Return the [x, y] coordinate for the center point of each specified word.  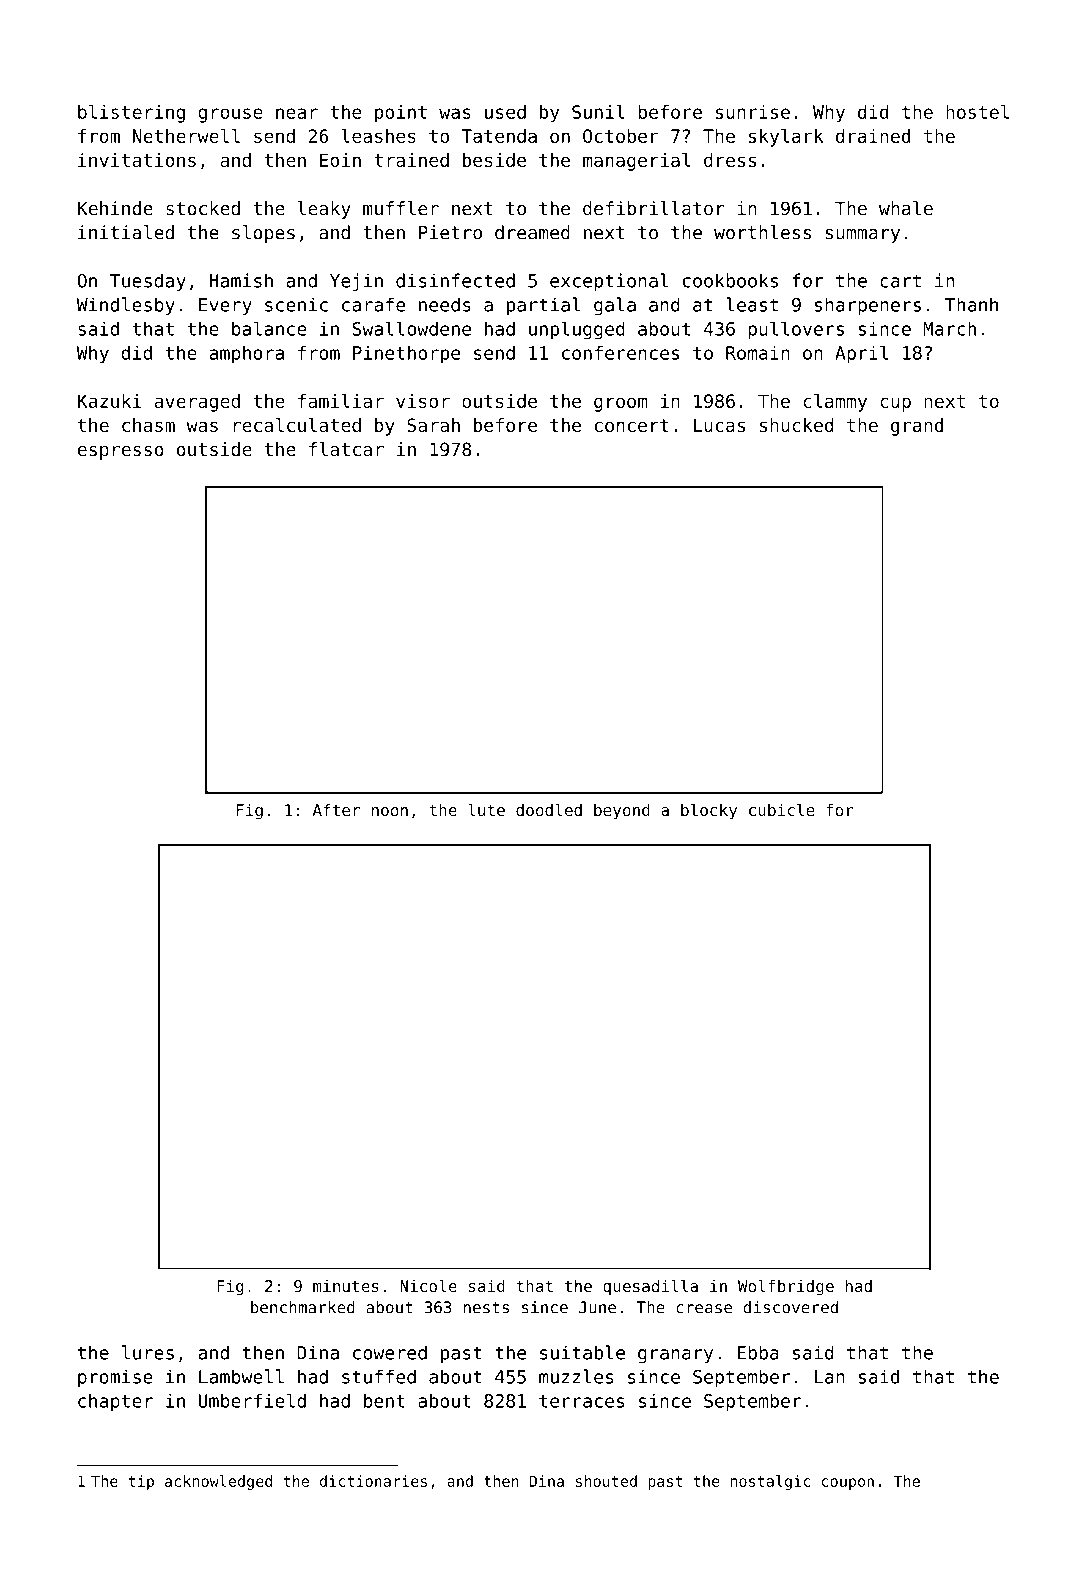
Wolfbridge [786, 1287]
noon [390, 811]
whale [906, 208]
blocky [709, 811]
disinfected [455, 280]
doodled [549, 809]
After [336, 810]
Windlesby [126, 306]
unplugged [577, 330]
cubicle [782, 809]
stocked [203, 208]
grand [917, 427]
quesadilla [650, 1287]
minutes [346, 1286]
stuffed [379, 1376]
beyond [622, 812]
